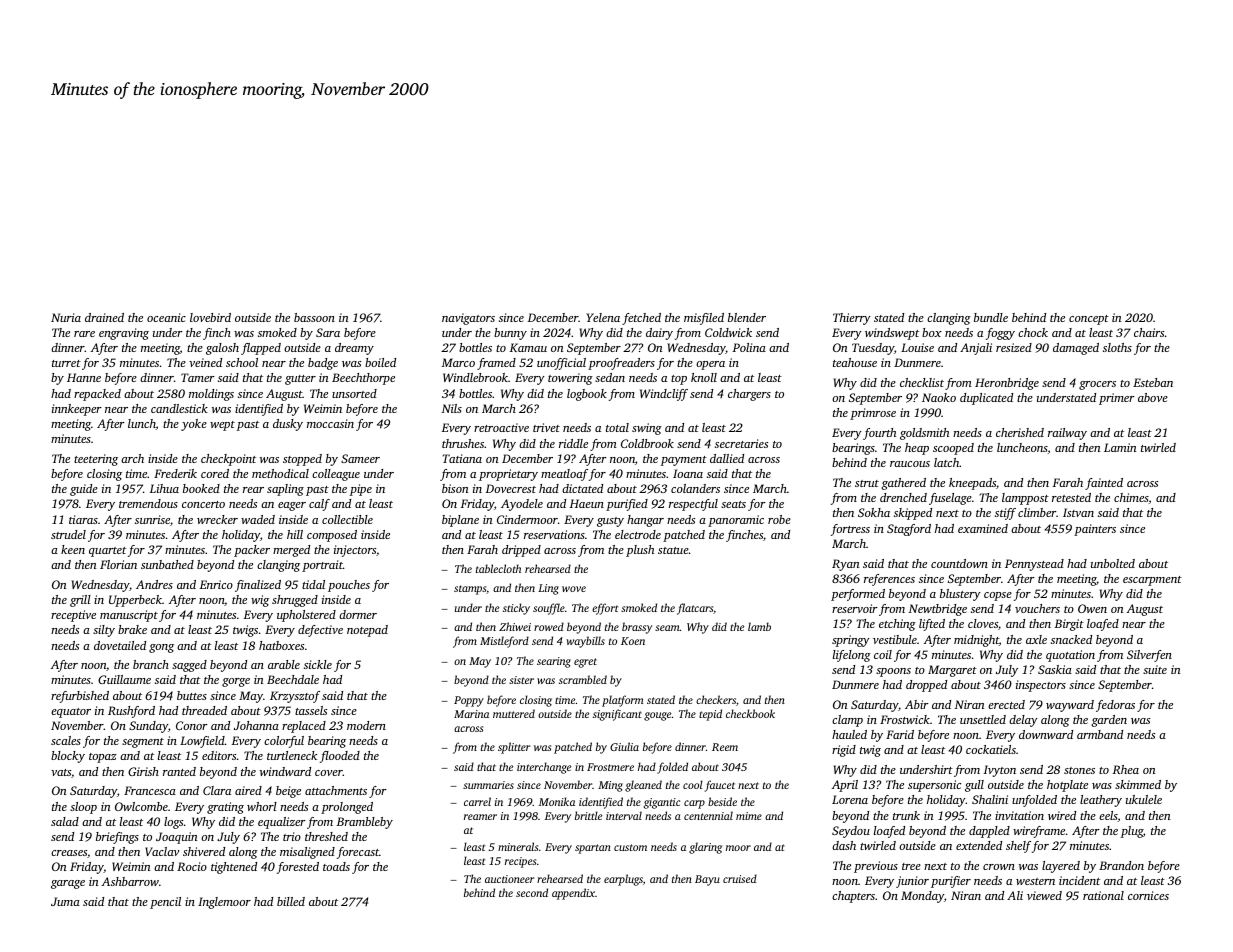 This screenshot has width=1233, height=952. I want to click on Juma, so click(65, 901).
